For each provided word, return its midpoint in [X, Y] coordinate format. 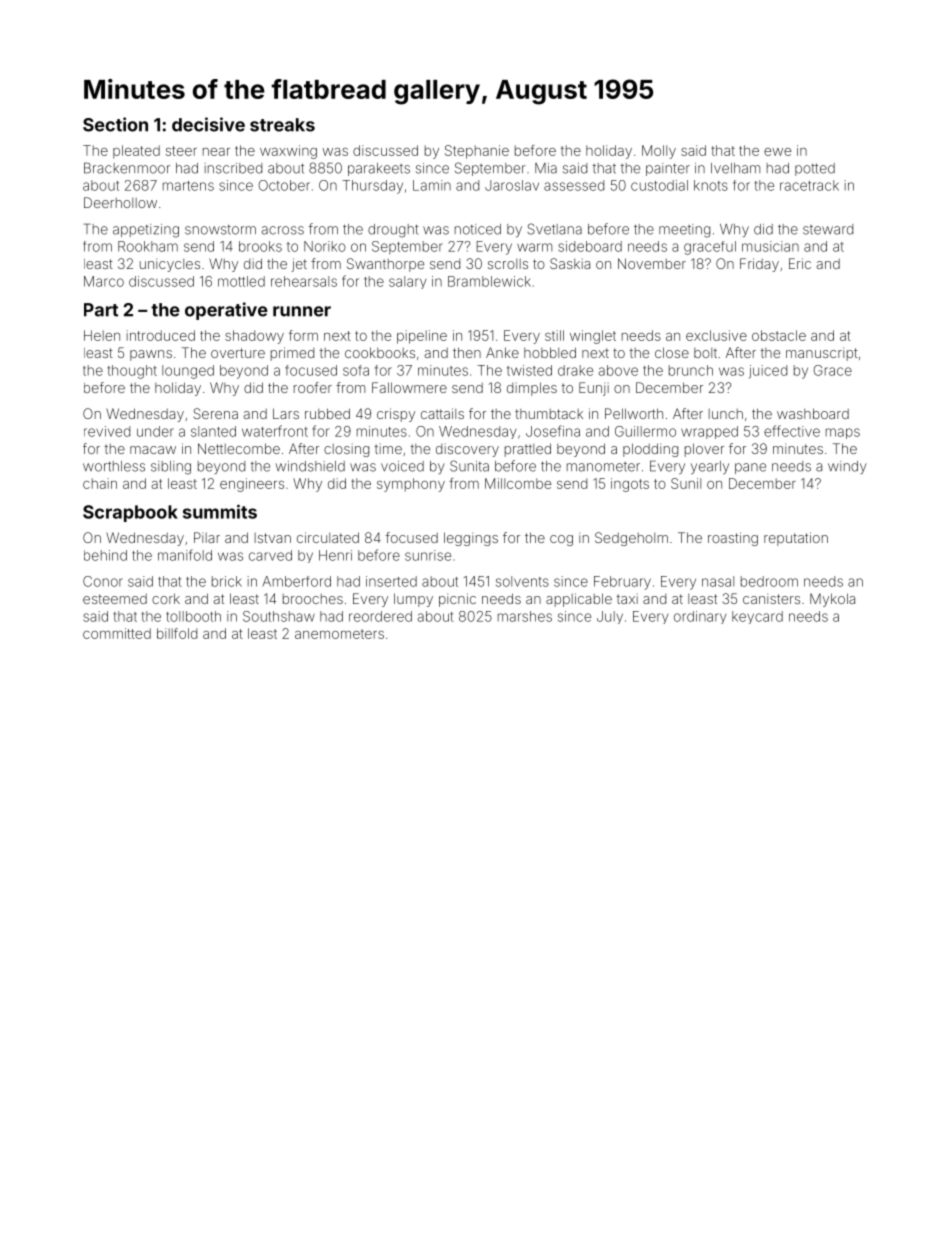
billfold [177, 633]
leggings [471, 539]
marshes [525, 616]
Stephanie [477, 152]
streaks [282, 125]
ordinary [700, 617]
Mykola [832, 600]
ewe [777, 152]
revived [107, 431]
